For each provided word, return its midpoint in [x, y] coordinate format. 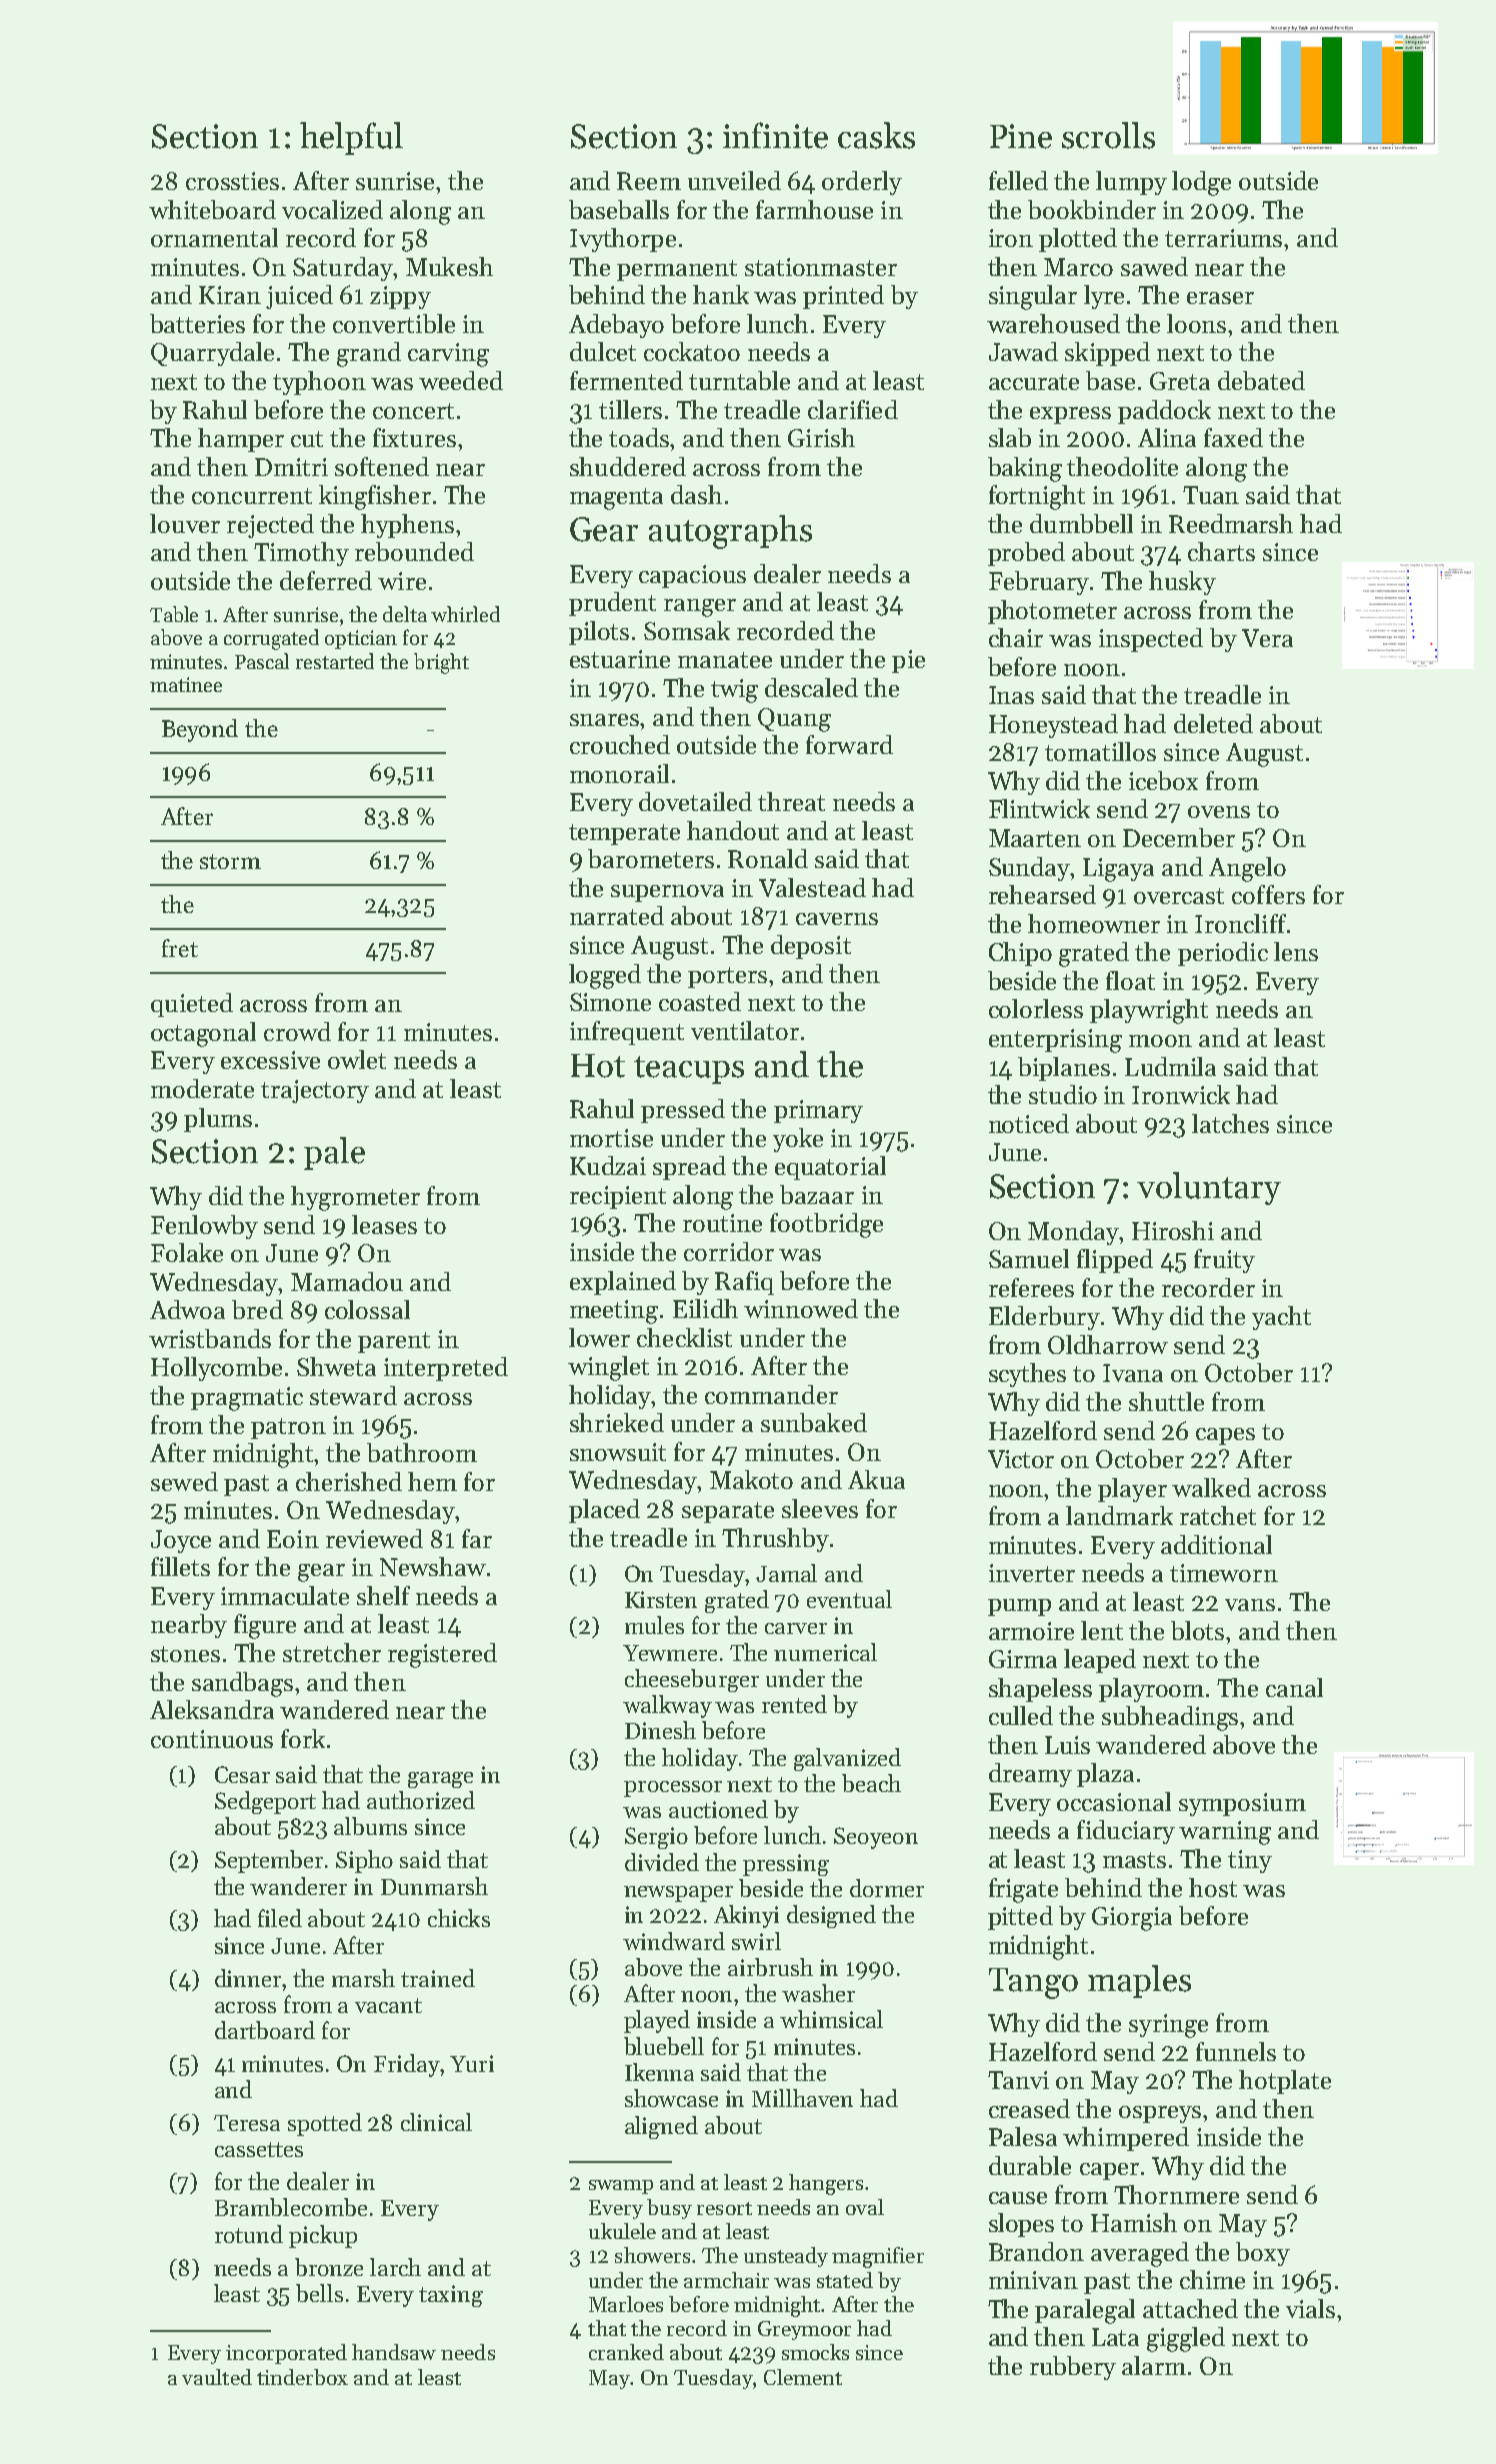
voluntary [1209, 1188]
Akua [876, 1479]
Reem [649, 181]
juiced [299, 297]
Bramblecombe [291, 2207]
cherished [349, 1481]
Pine [1021, 136]
